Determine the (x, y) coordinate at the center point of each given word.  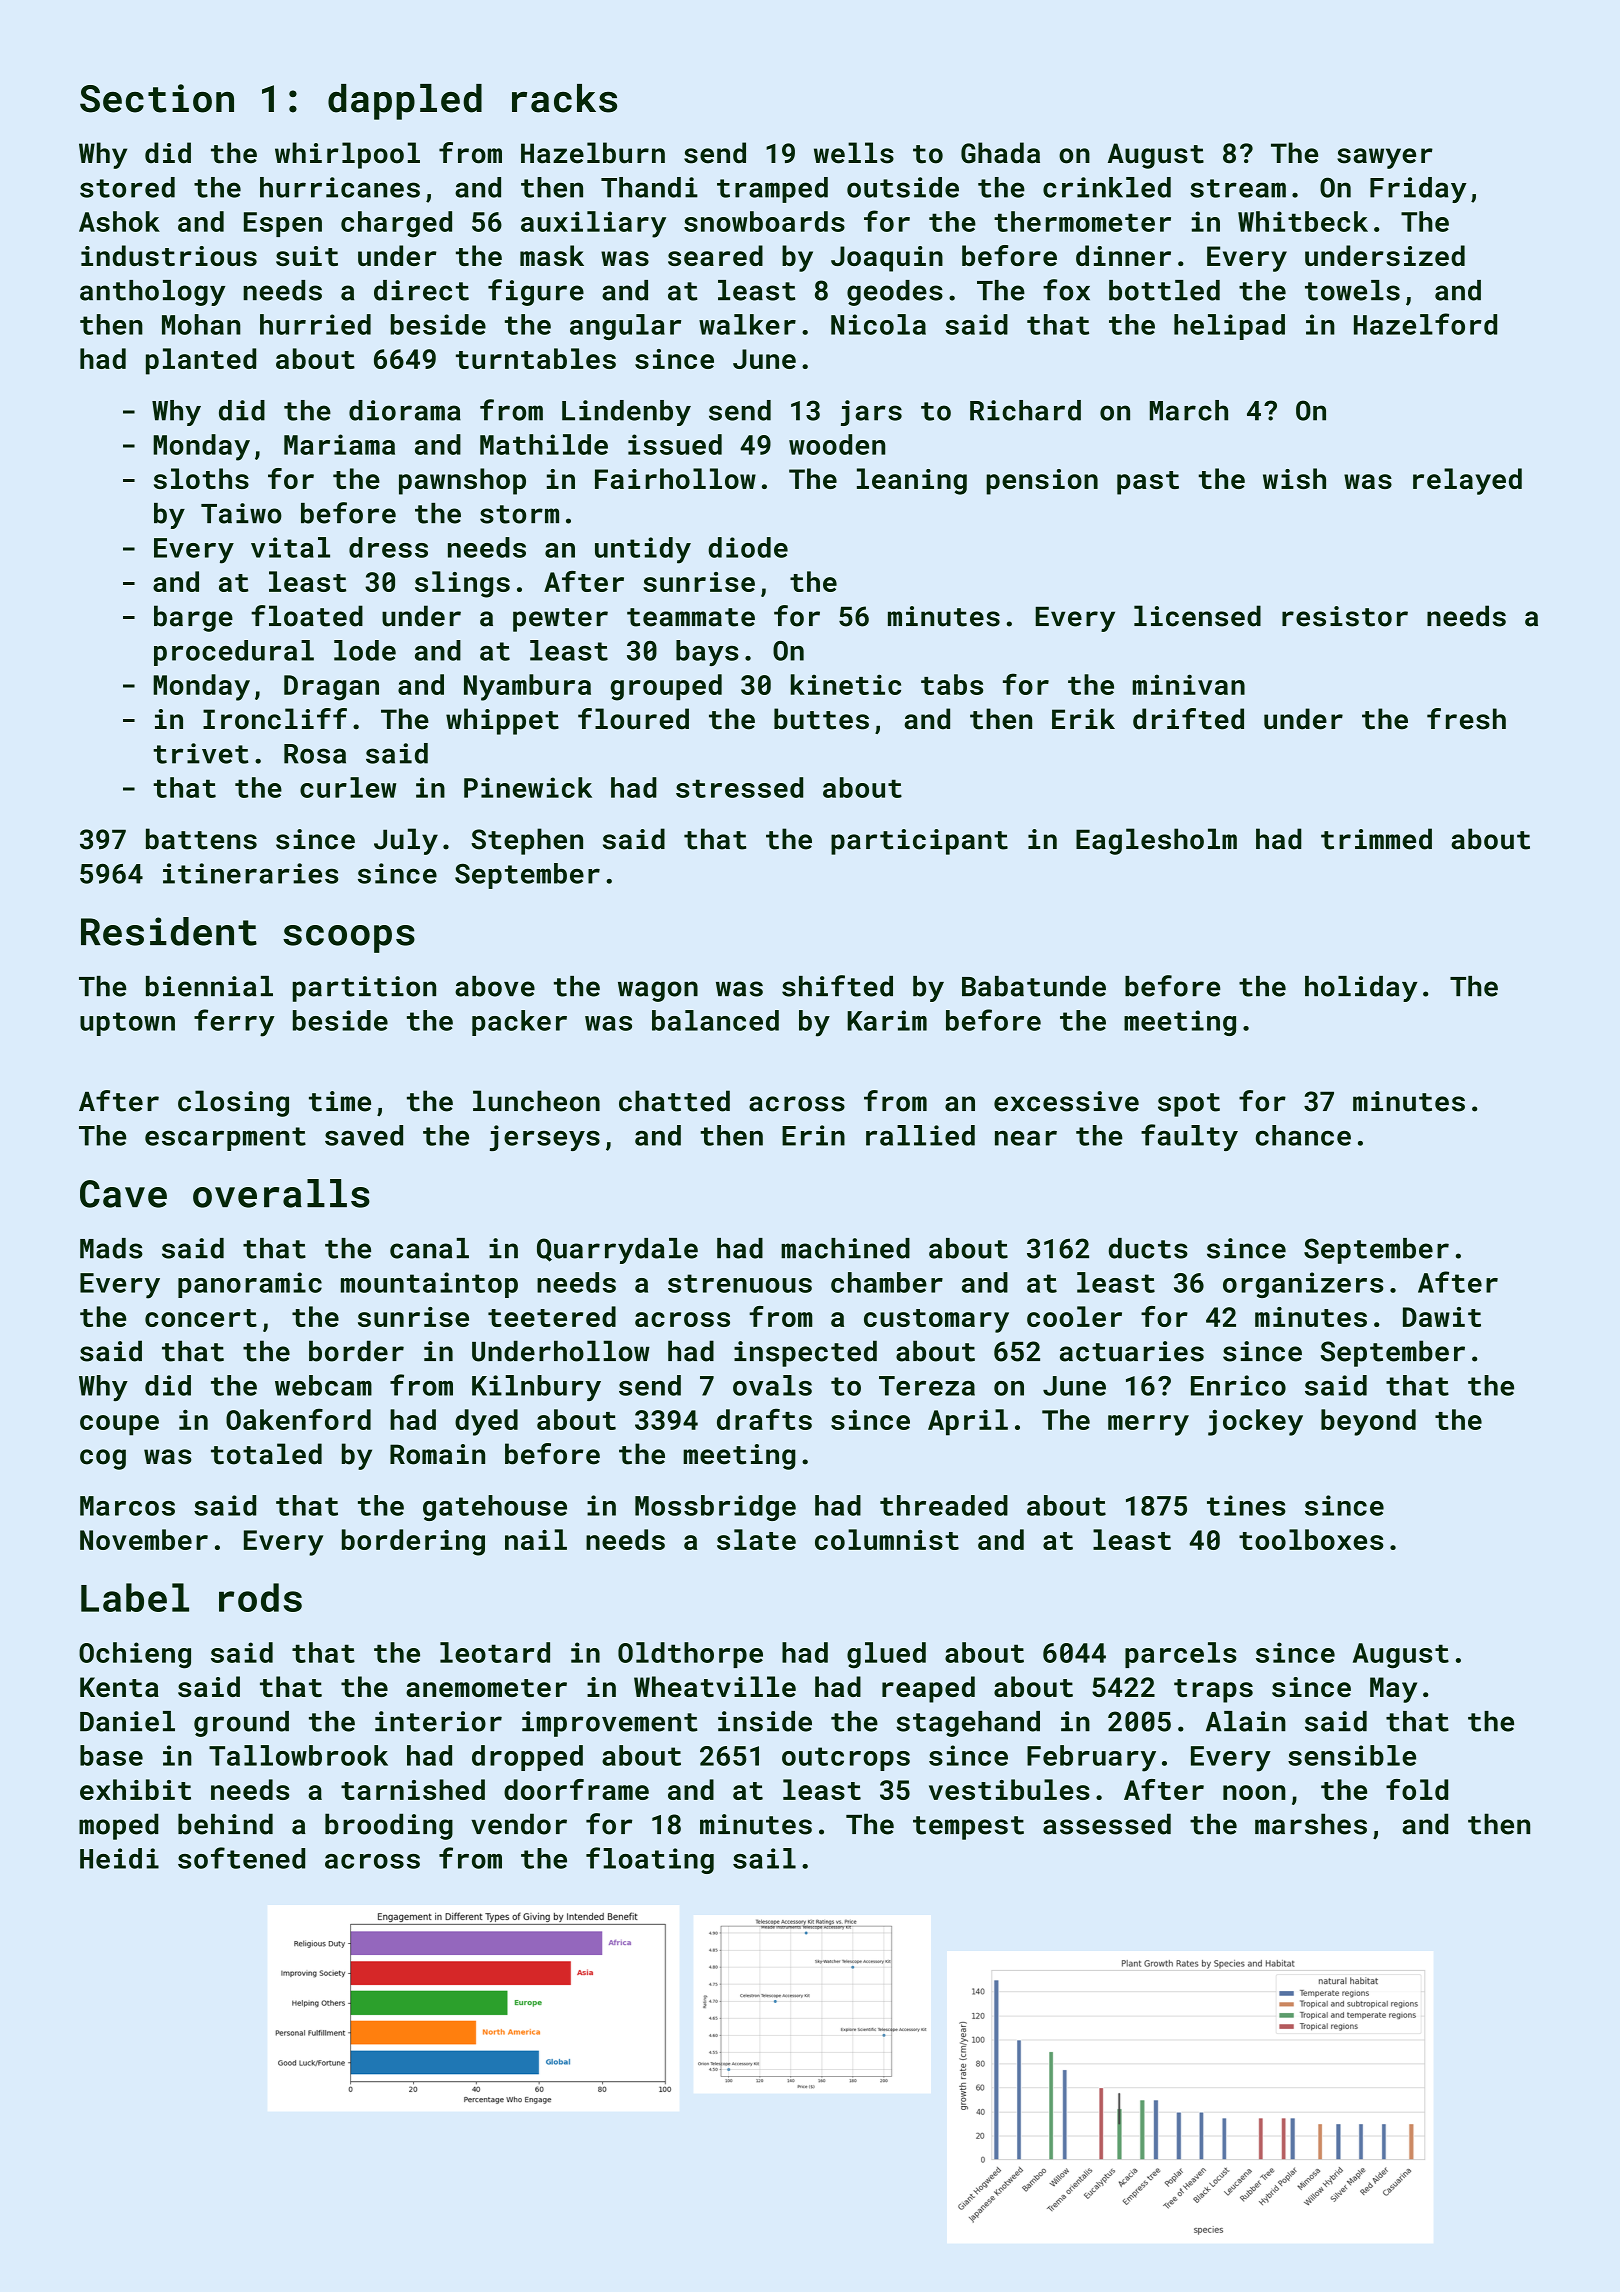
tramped (772, 190)
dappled (405, 102)
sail (764, 1858)
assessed (1107, 1824)
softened (241, 1858)
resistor (1345, 616)
